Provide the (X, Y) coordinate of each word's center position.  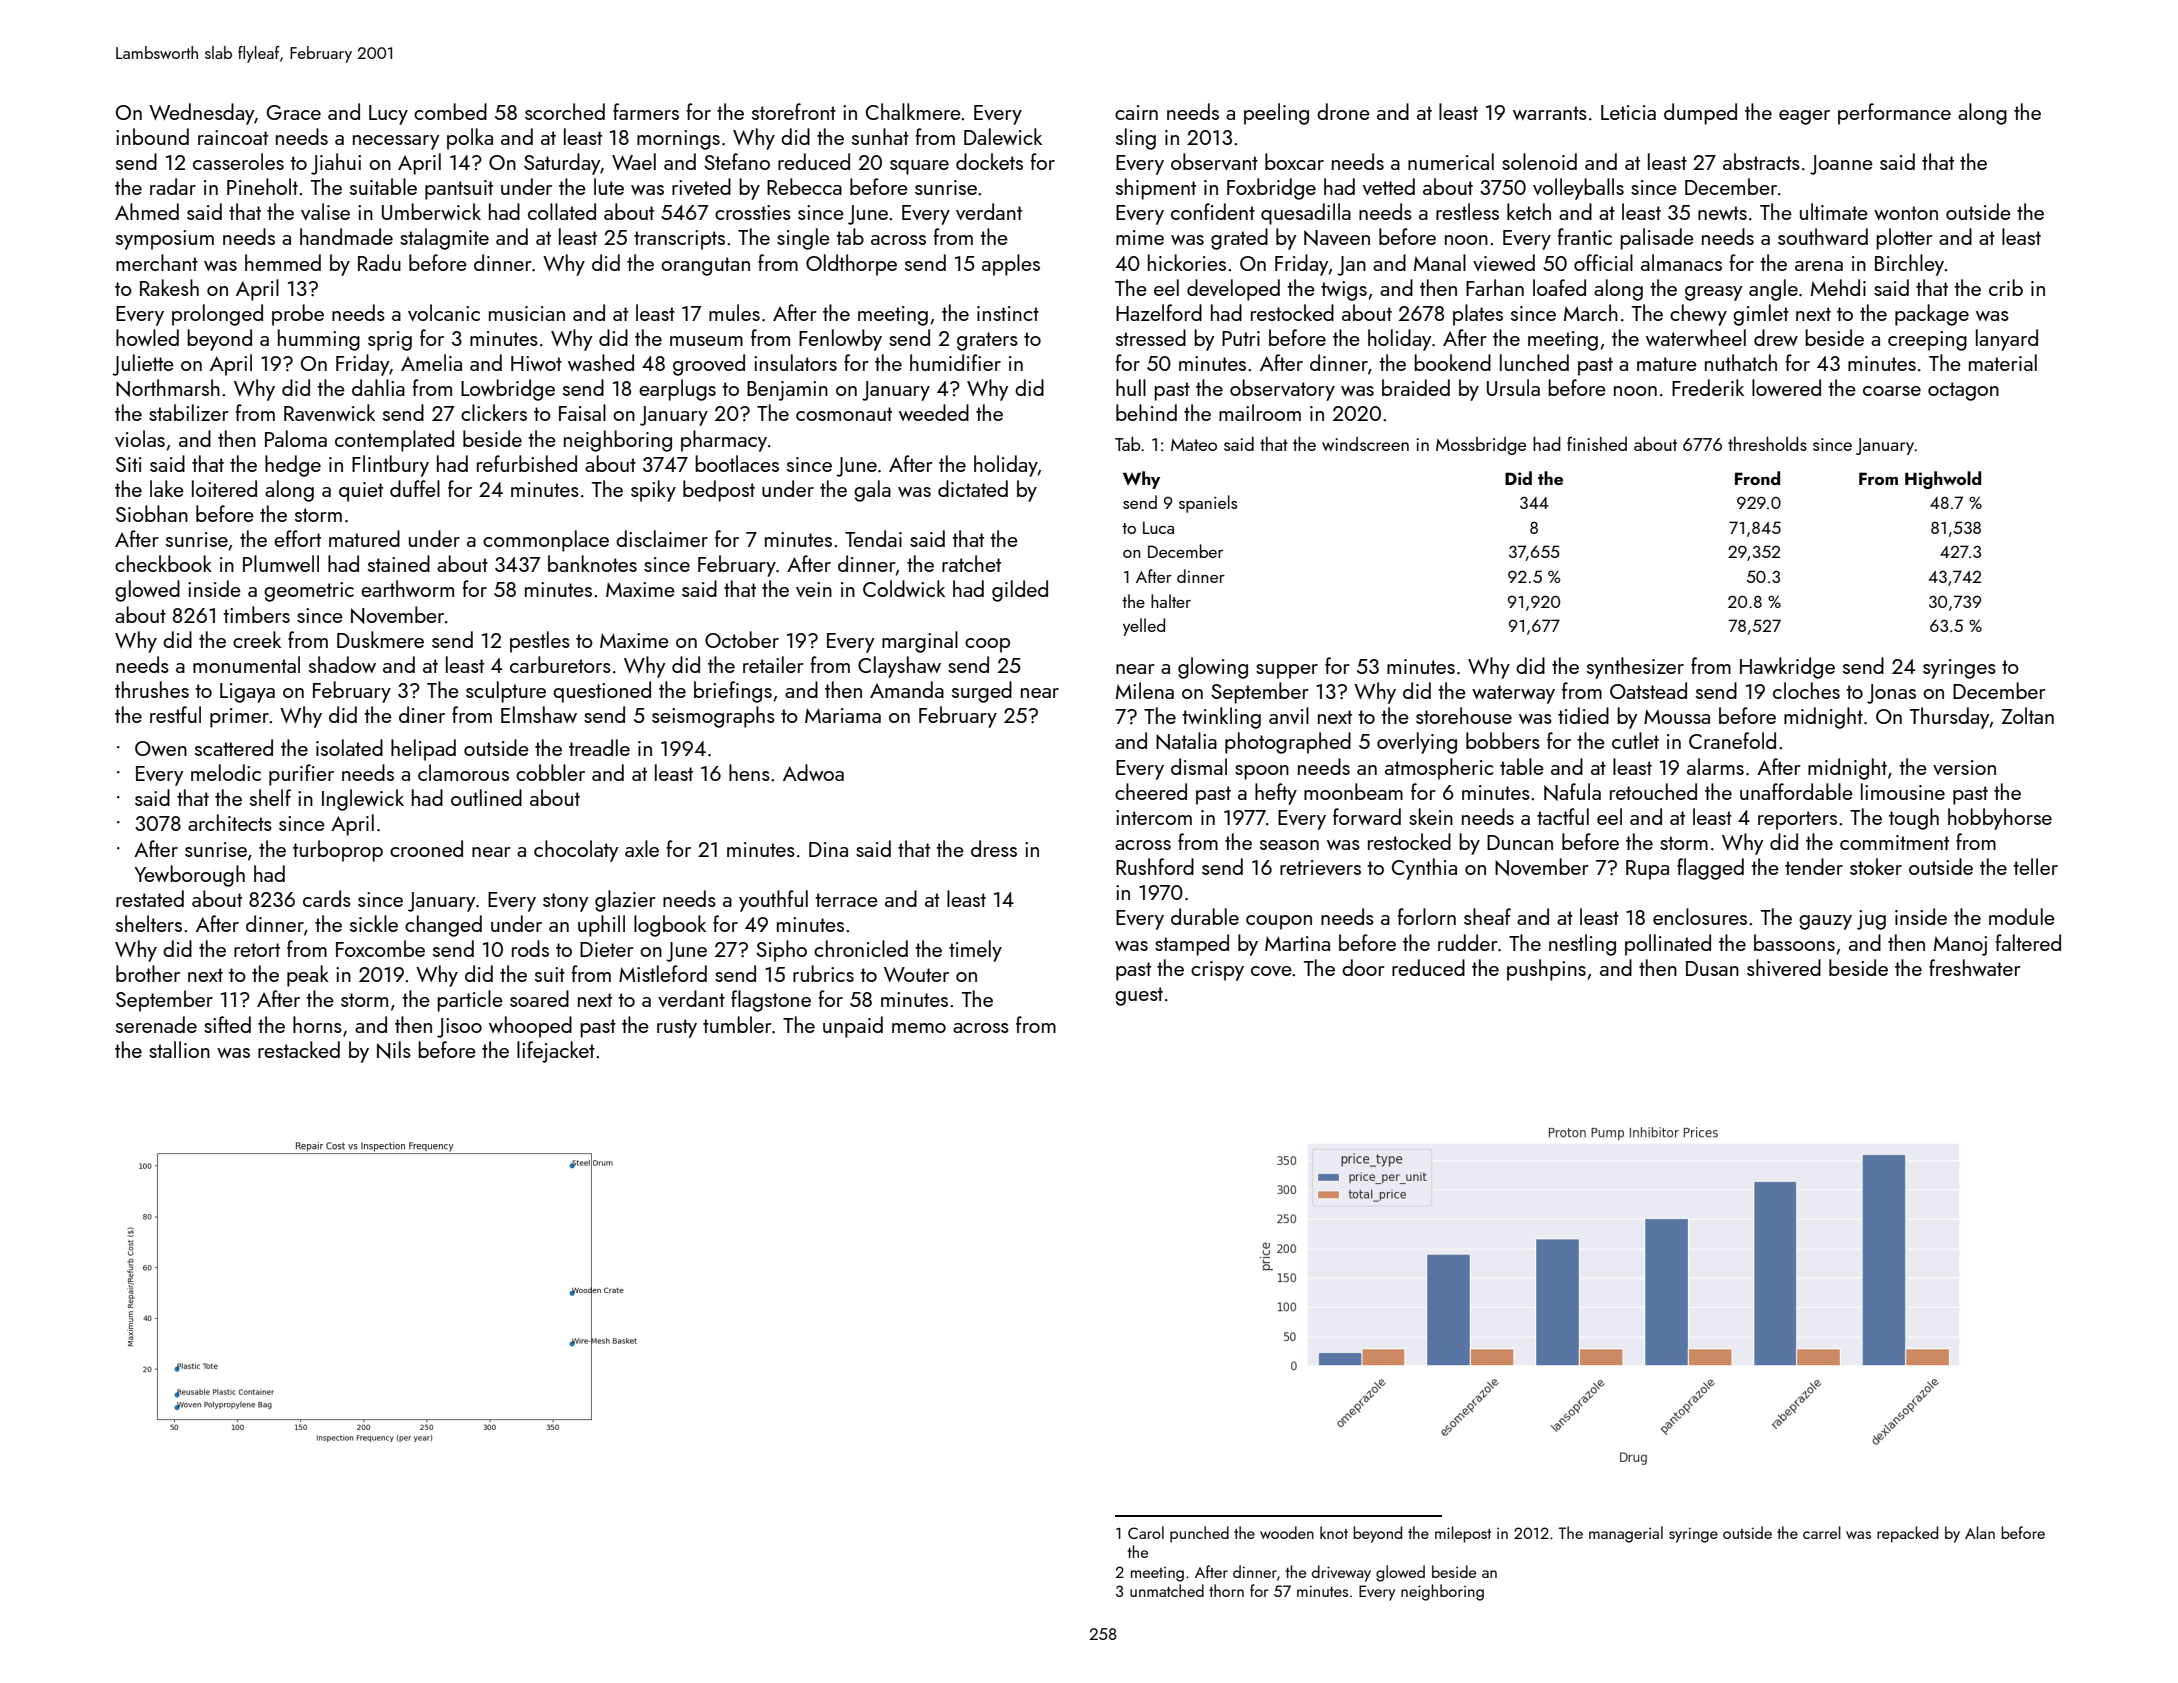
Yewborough (189, 876)
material (2003, 362)
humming (319, 340)
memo (919, 1028)
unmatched (1167, 1590)
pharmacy (724, 441)
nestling (1582, 945)
